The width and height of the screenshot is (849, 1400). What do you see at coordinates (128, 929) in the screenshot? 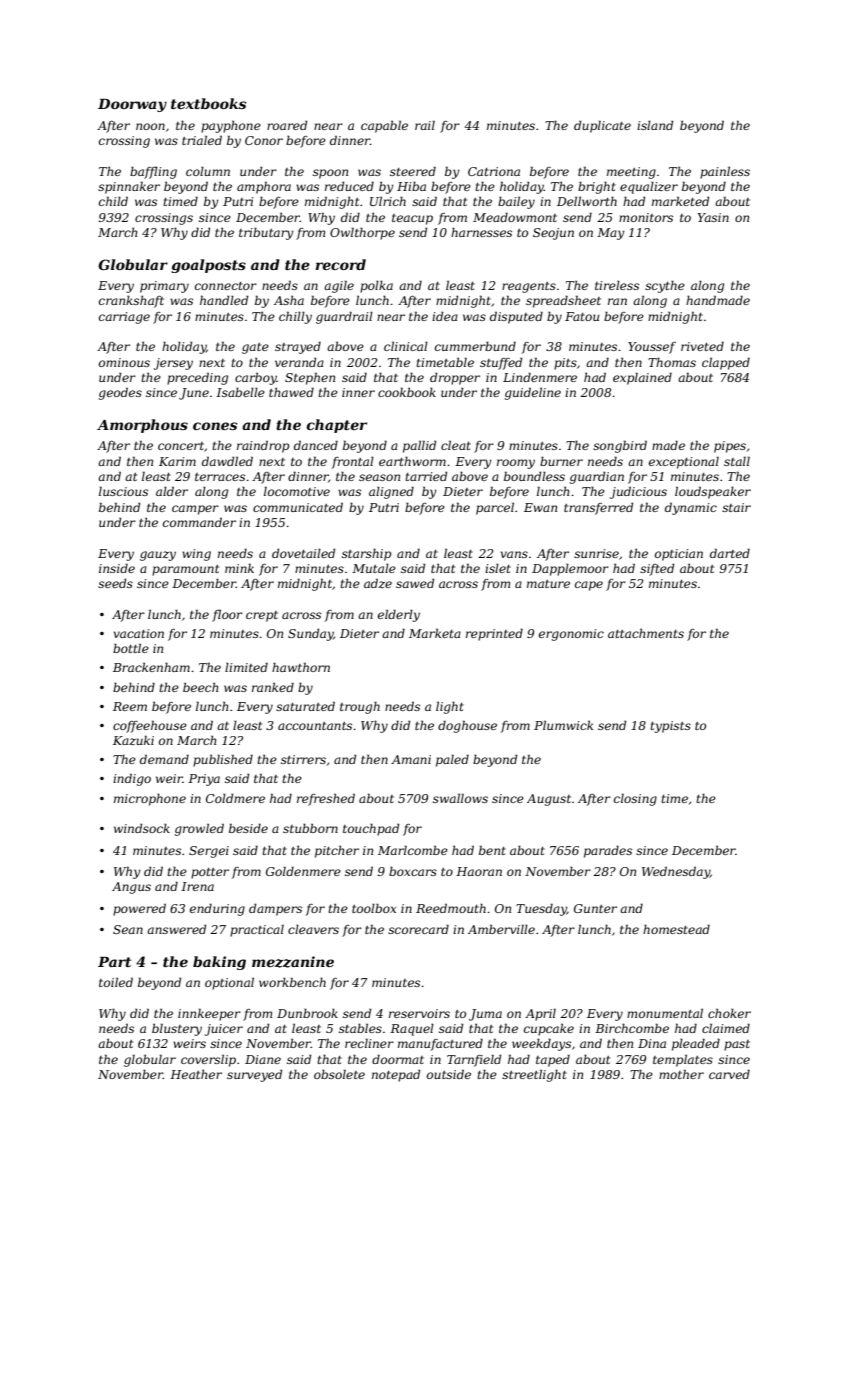
I see `Sean` at bounding box center [128, 929].
